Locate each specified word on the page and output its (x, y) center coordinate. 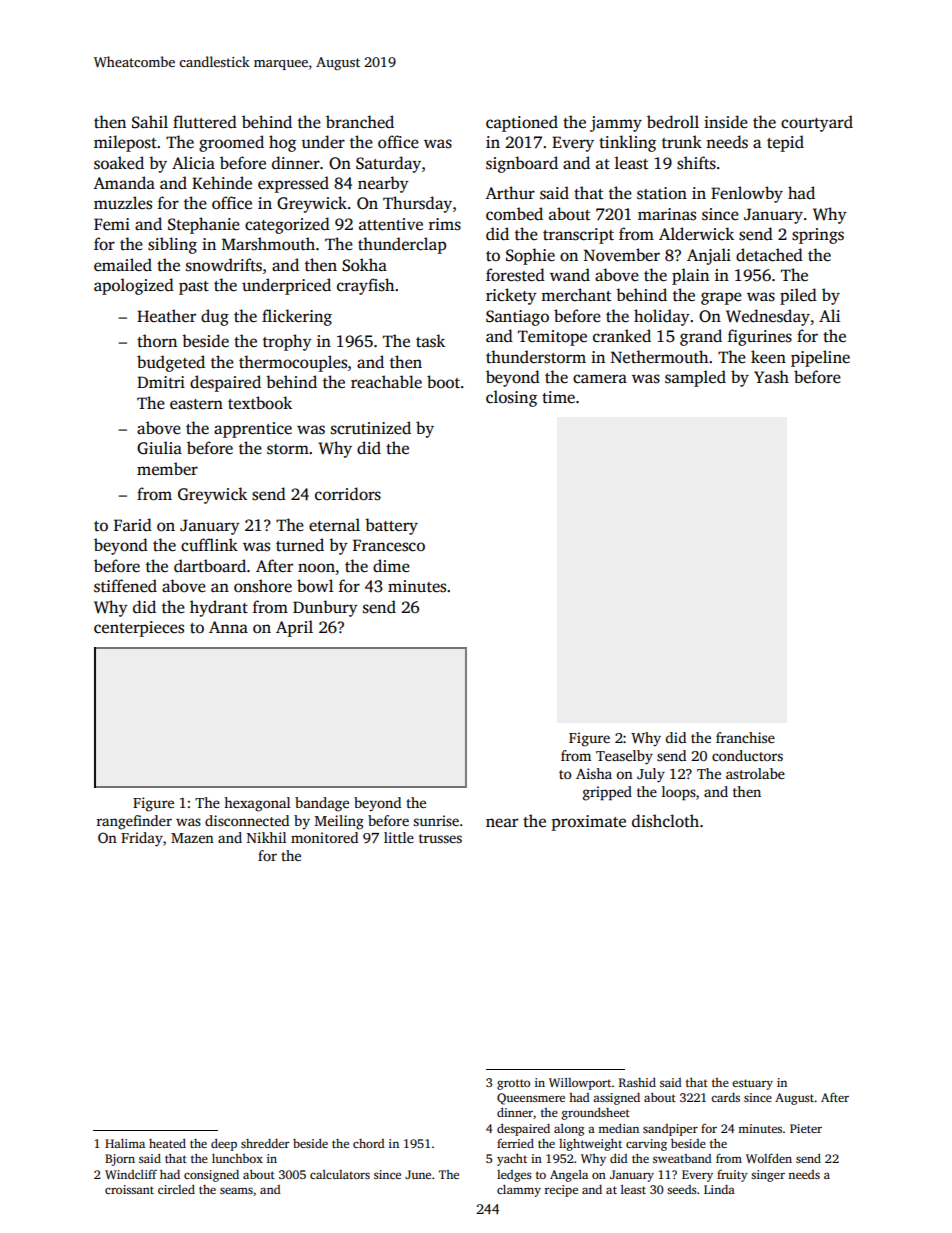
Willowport (580, 1084)
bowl (315, 585)
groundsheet (596, 1113)
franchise (745, 737)
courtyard (817, 123)
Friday (142, 839)
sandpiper (670, 1130)
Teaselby (624, 757)
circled (176, 1189)
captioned (522, 123)
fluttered (205, 122)
